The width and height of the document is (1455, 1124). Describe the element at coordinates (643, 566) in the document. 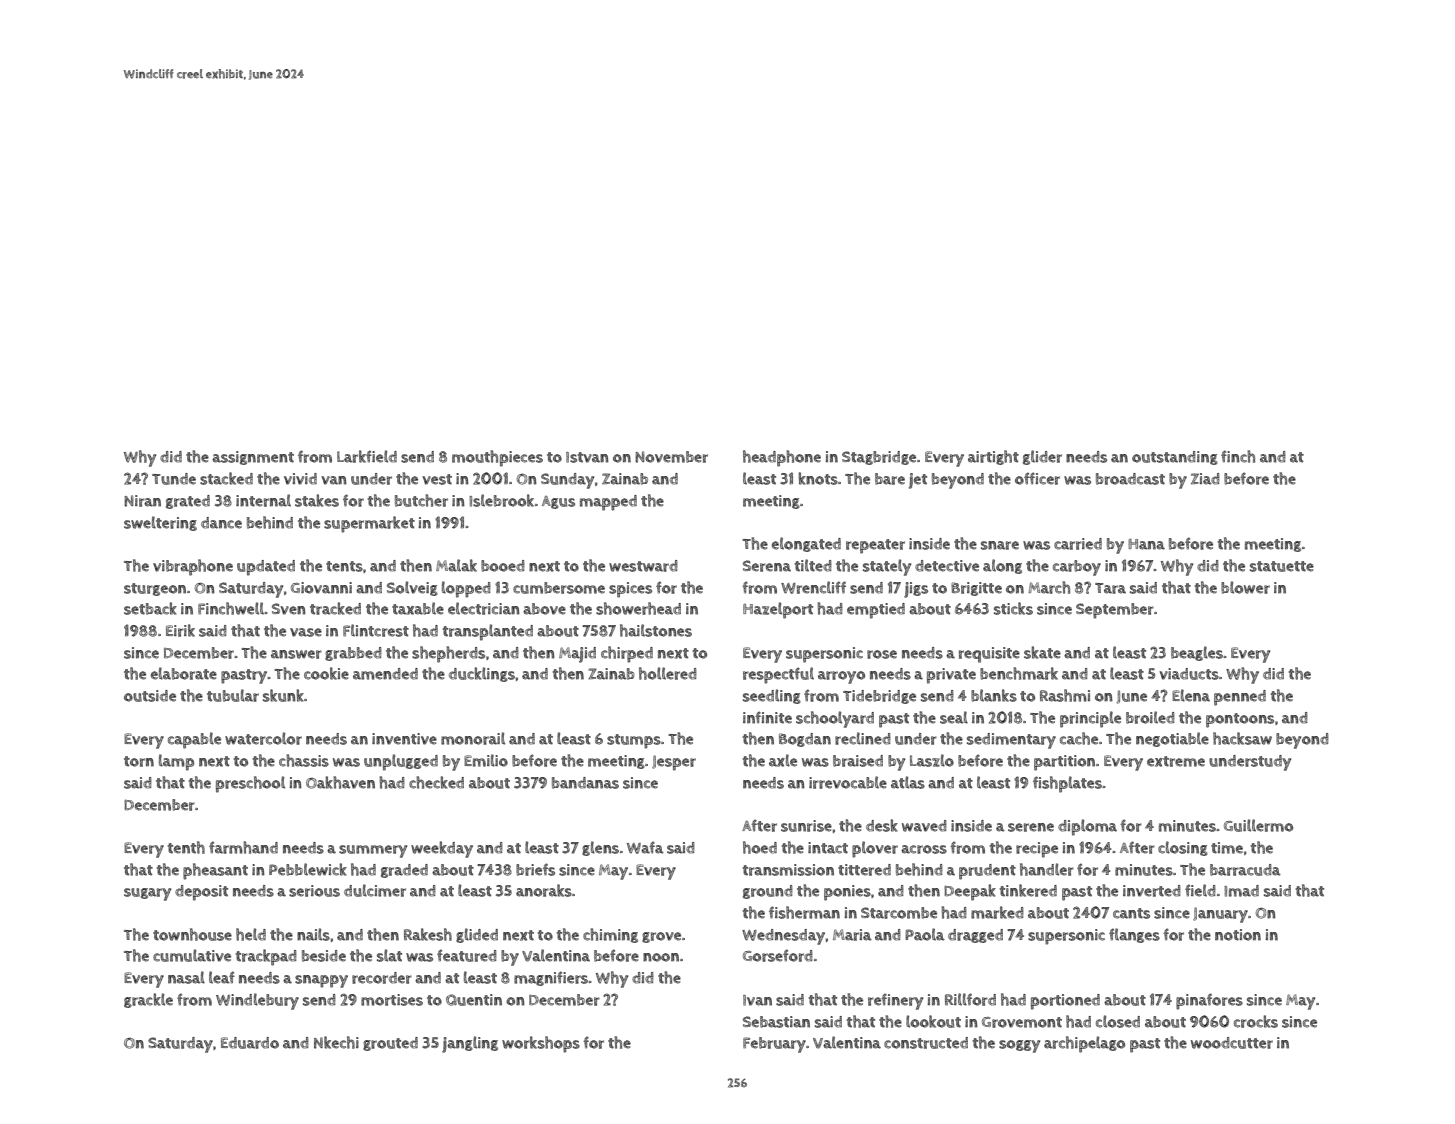

I see `westward` at that location.
